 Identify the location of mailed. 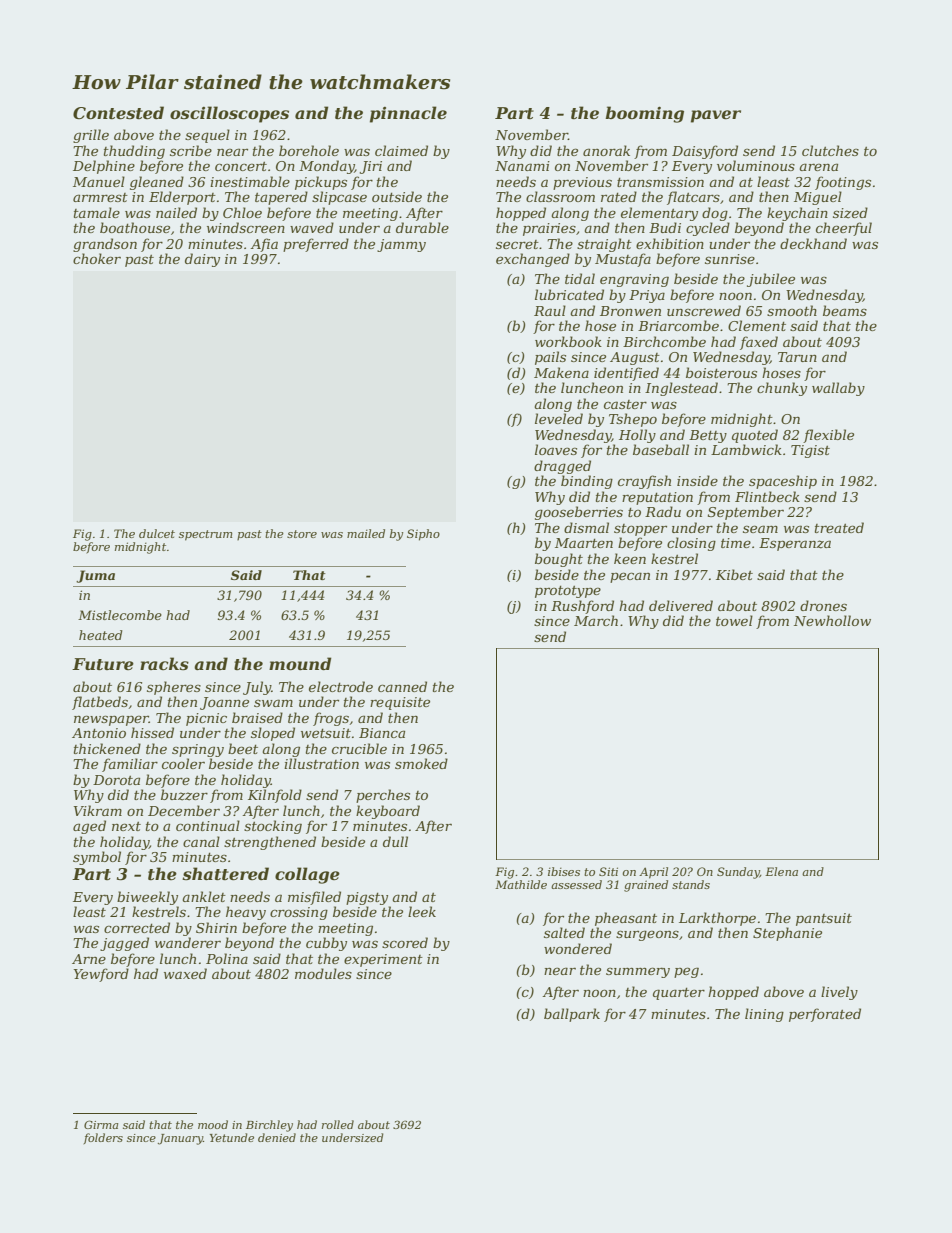
(366, 533).
